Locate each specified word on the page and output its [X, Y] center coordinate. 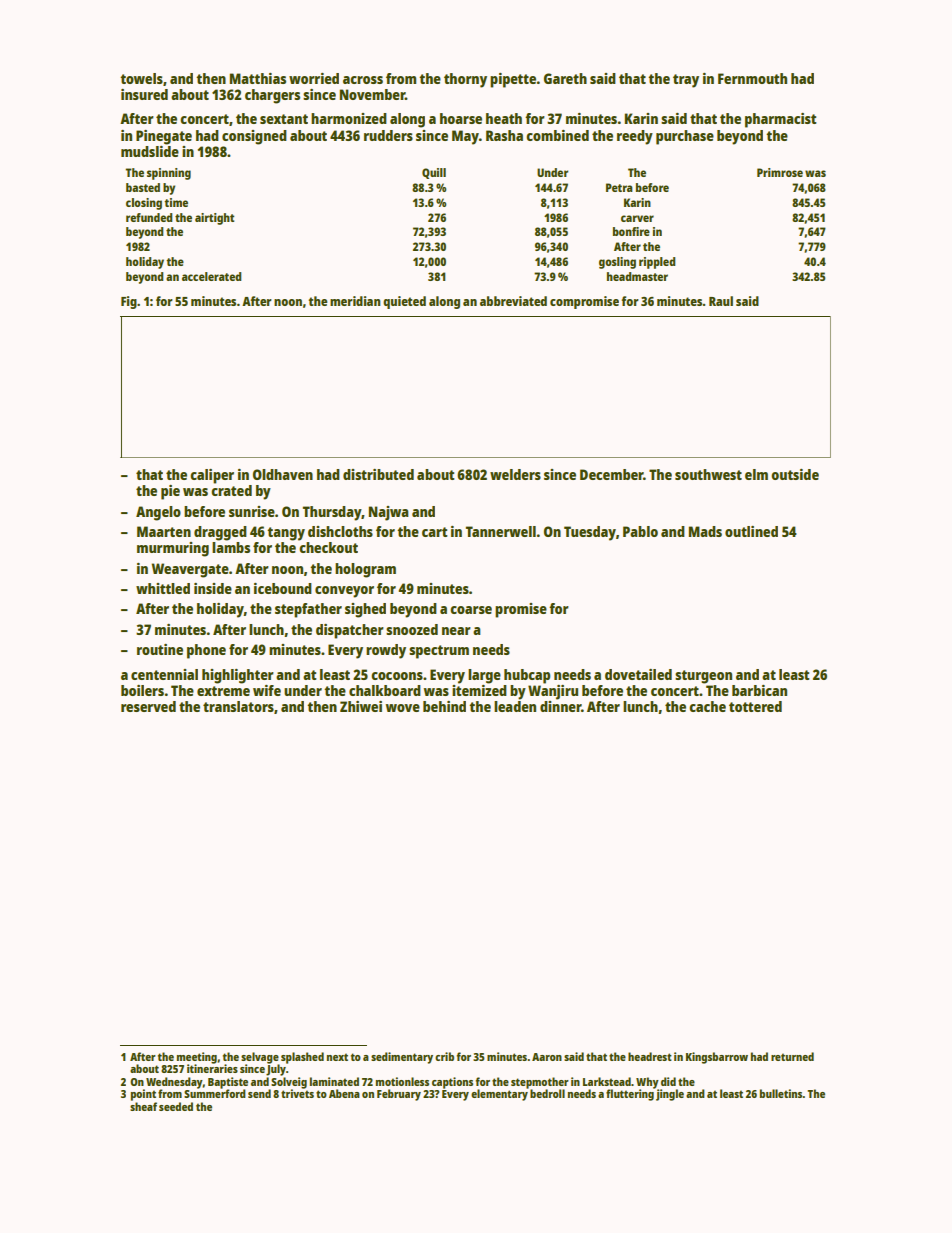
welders [515, 474]
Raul [721, 301]
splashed [302, 1058]
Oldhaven [283, 474]
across [363, 80]
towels [141, 78]
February [399, 1095]
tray [686, 81]
